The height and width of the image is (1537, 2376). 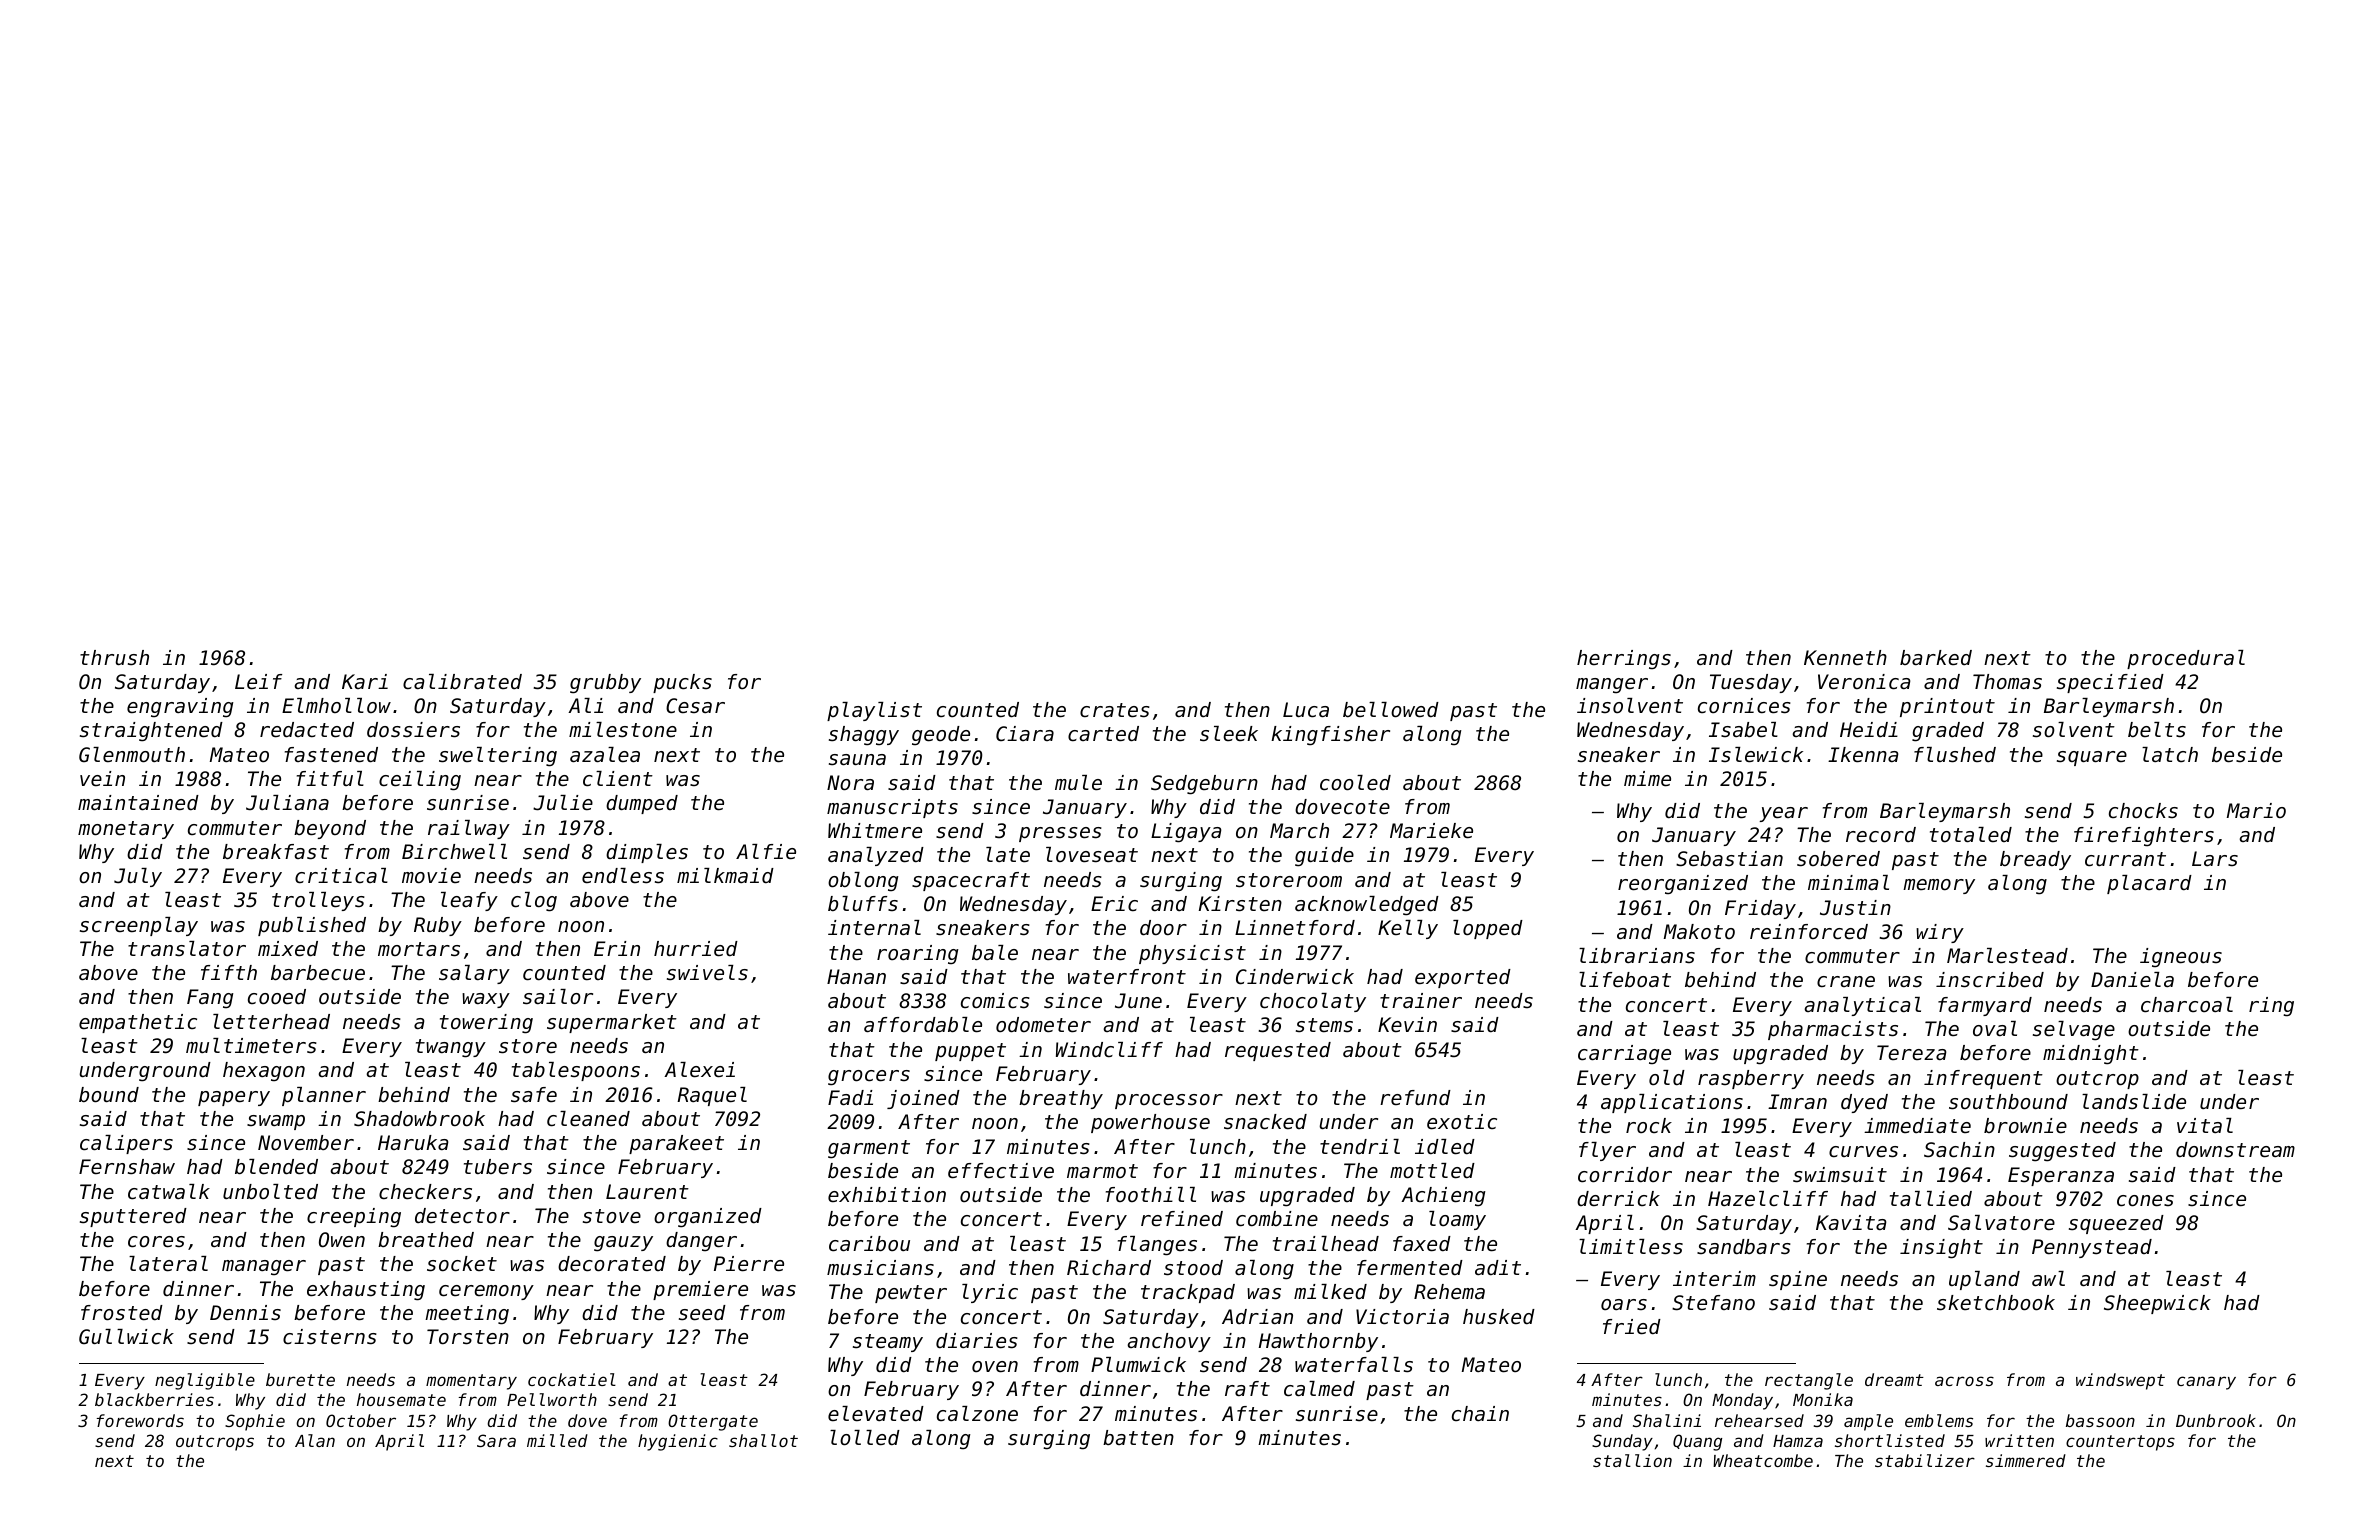 What do you see at coordinates (1672, 1103) in the image?
I see `applications` at bounding box center [1672, 1103].
